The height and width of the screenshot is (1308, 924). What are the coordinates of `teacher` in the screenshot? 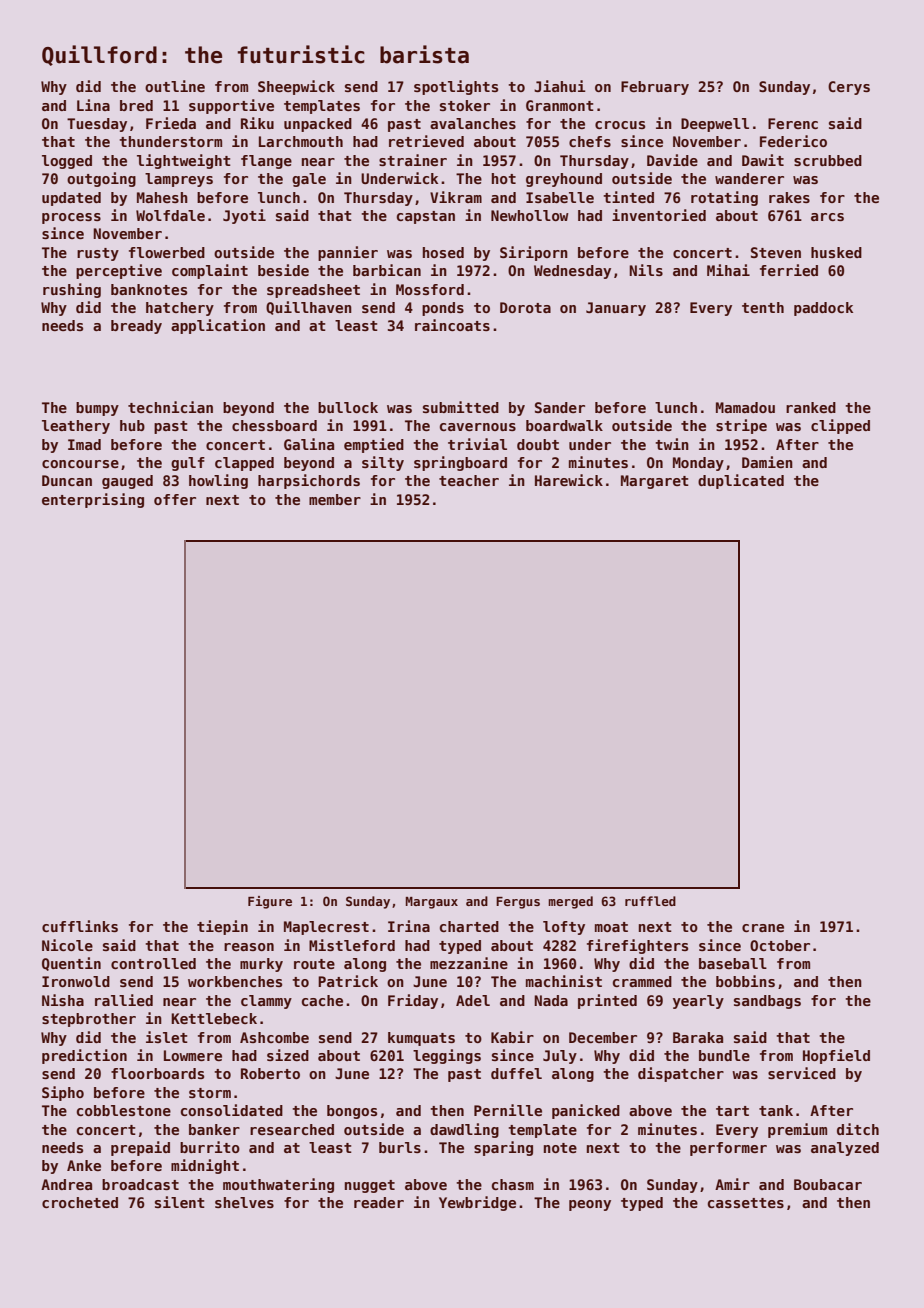 It's located at (469, 480).
